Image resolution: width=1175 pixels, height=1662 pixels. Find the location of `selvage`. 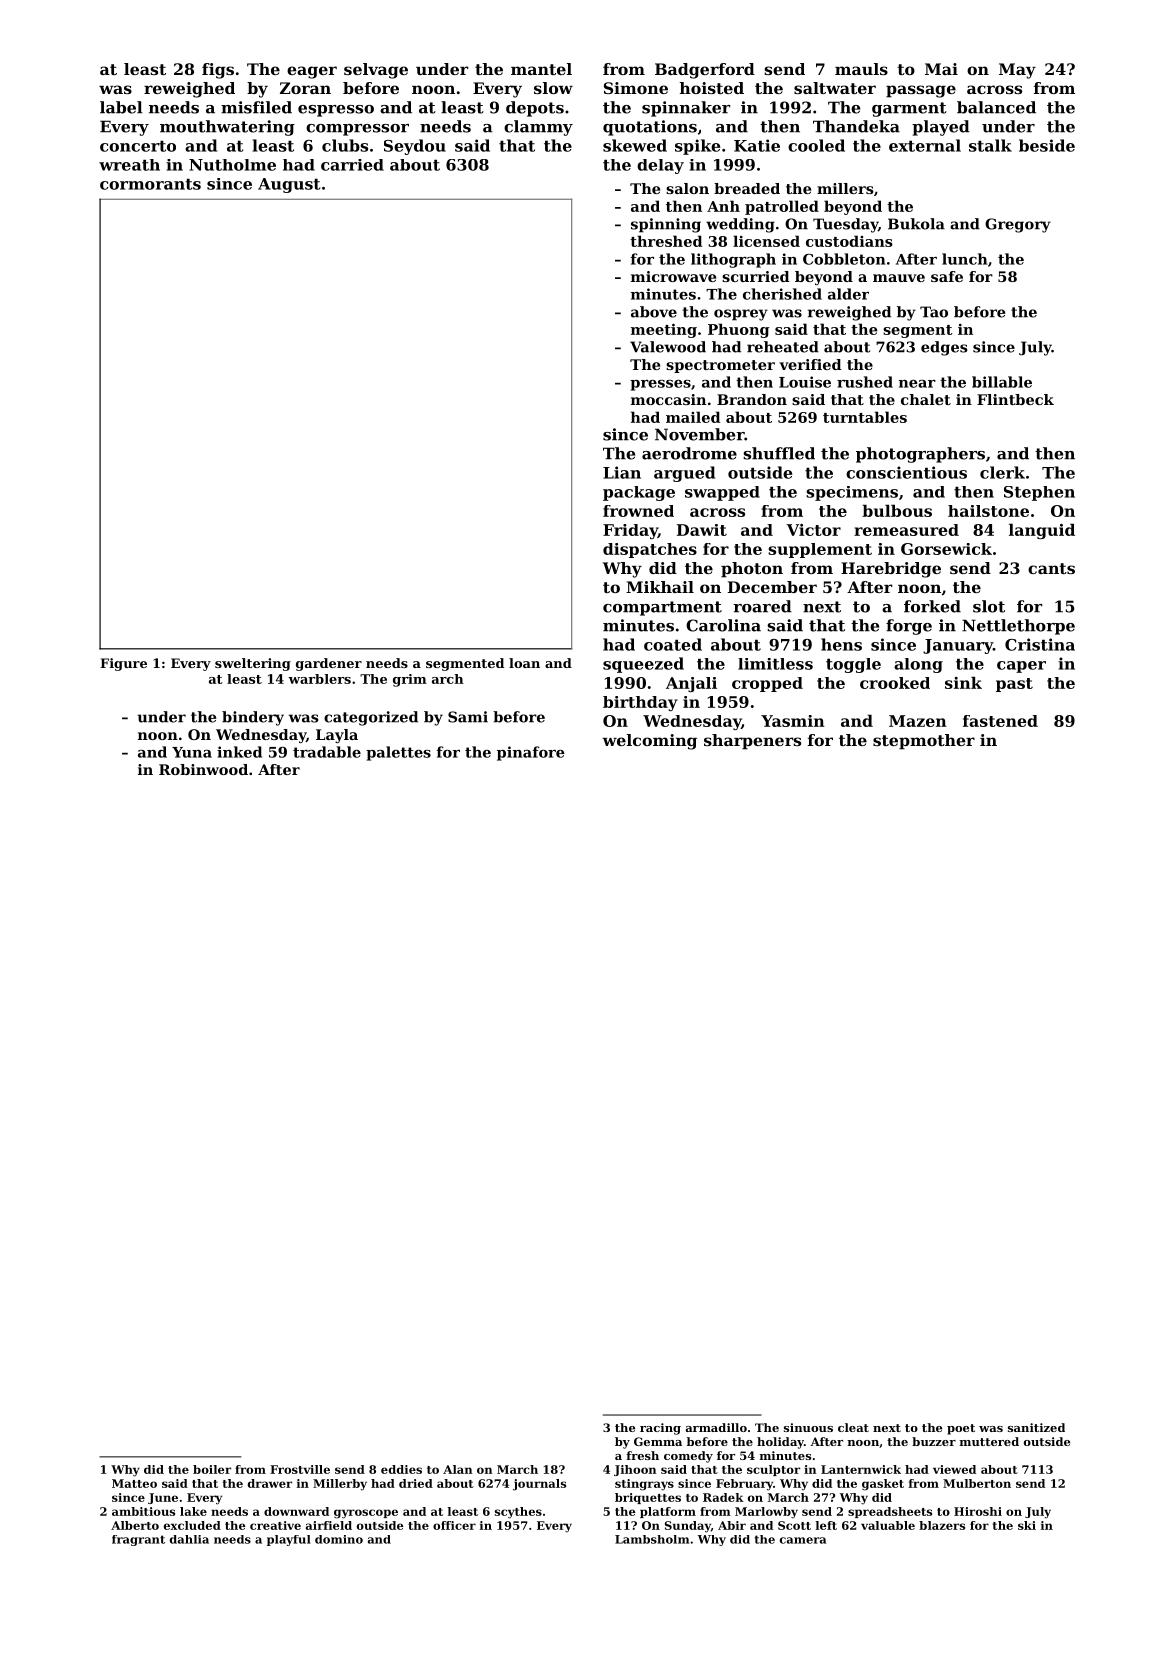

selvage is located at coordinates (376, 71).
